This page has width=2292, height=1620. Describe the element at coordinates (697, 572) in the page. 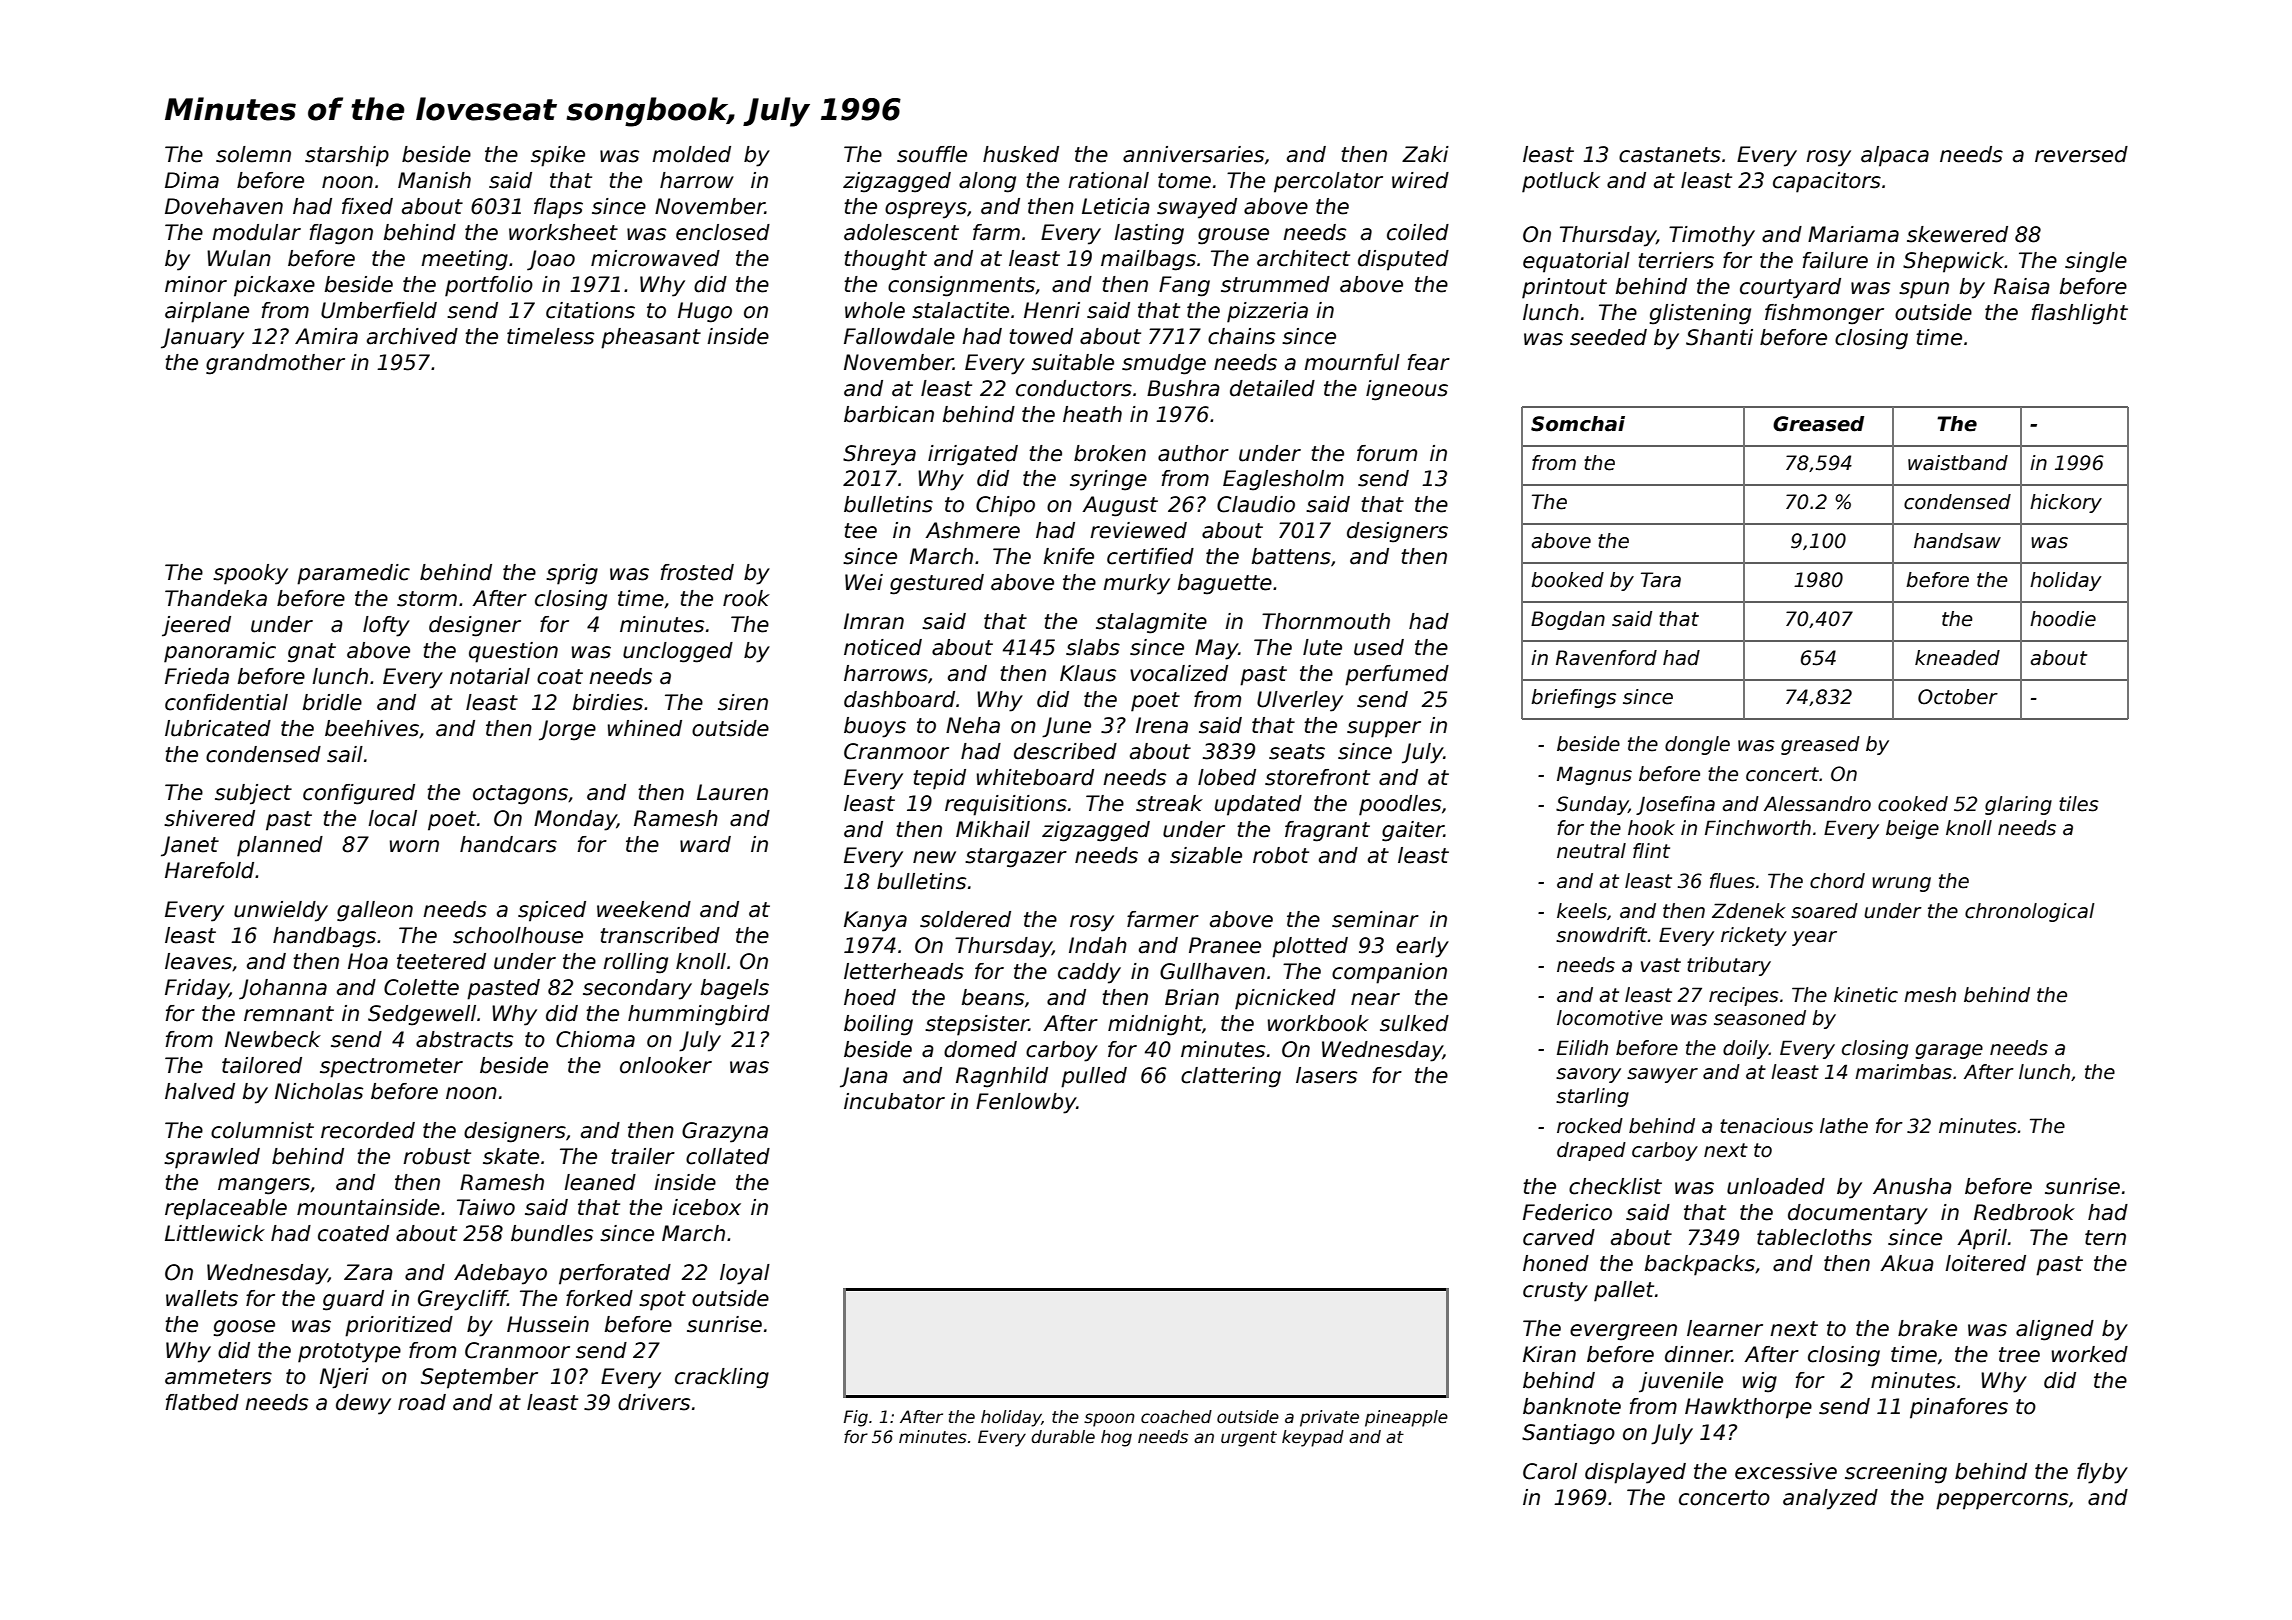

I see `frosted` at that location.
